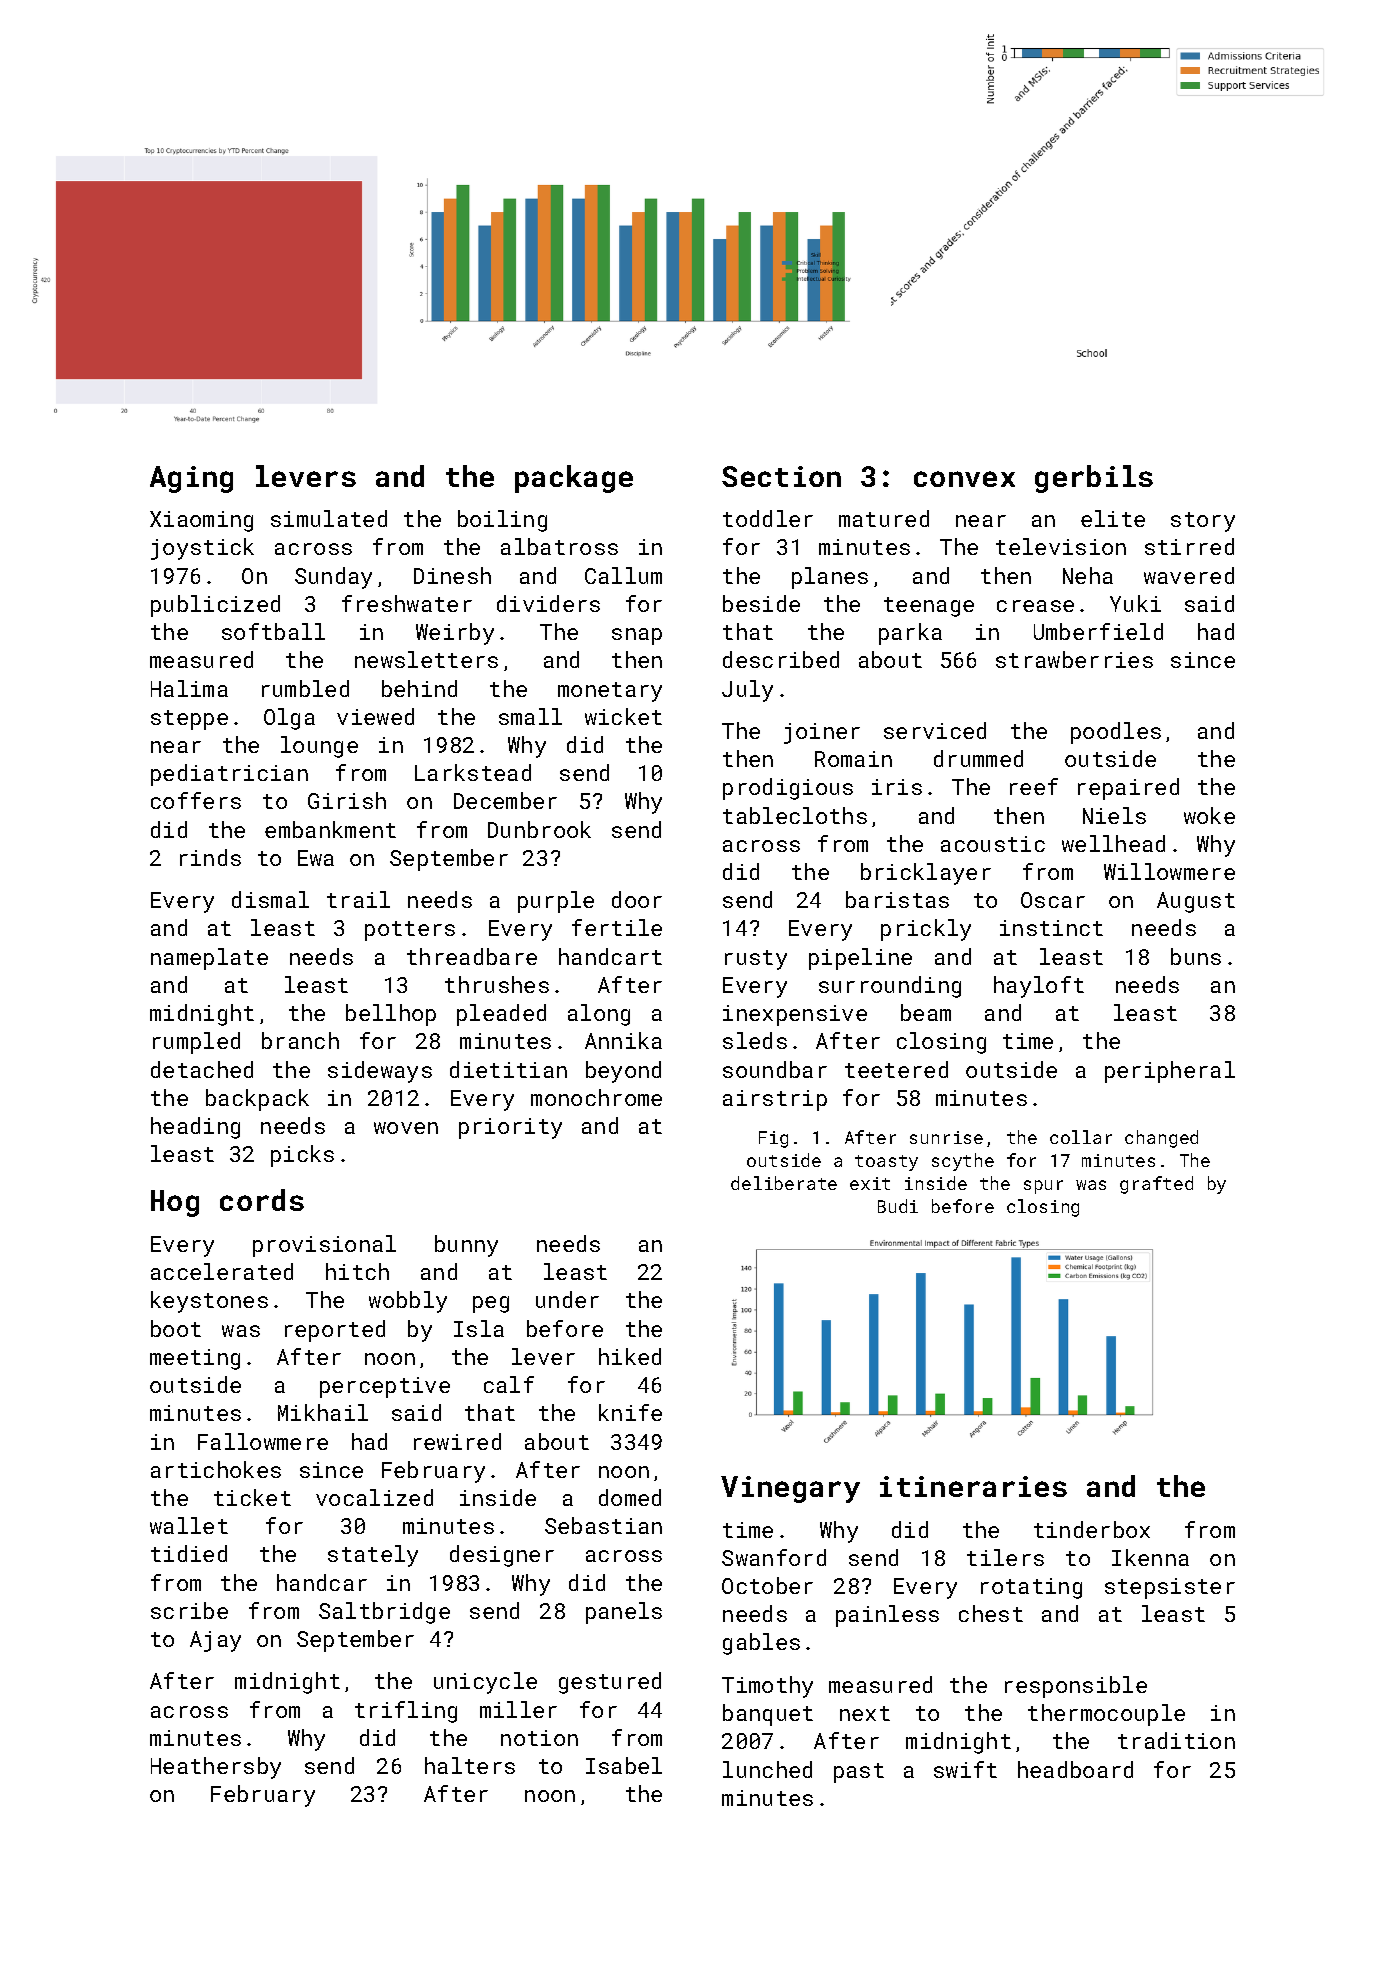 The image size is (1386, 1969). What do you see at coordinates (452, 575) in the screenshot?
I see `Dinesh` at bounding box center [452, 575].
